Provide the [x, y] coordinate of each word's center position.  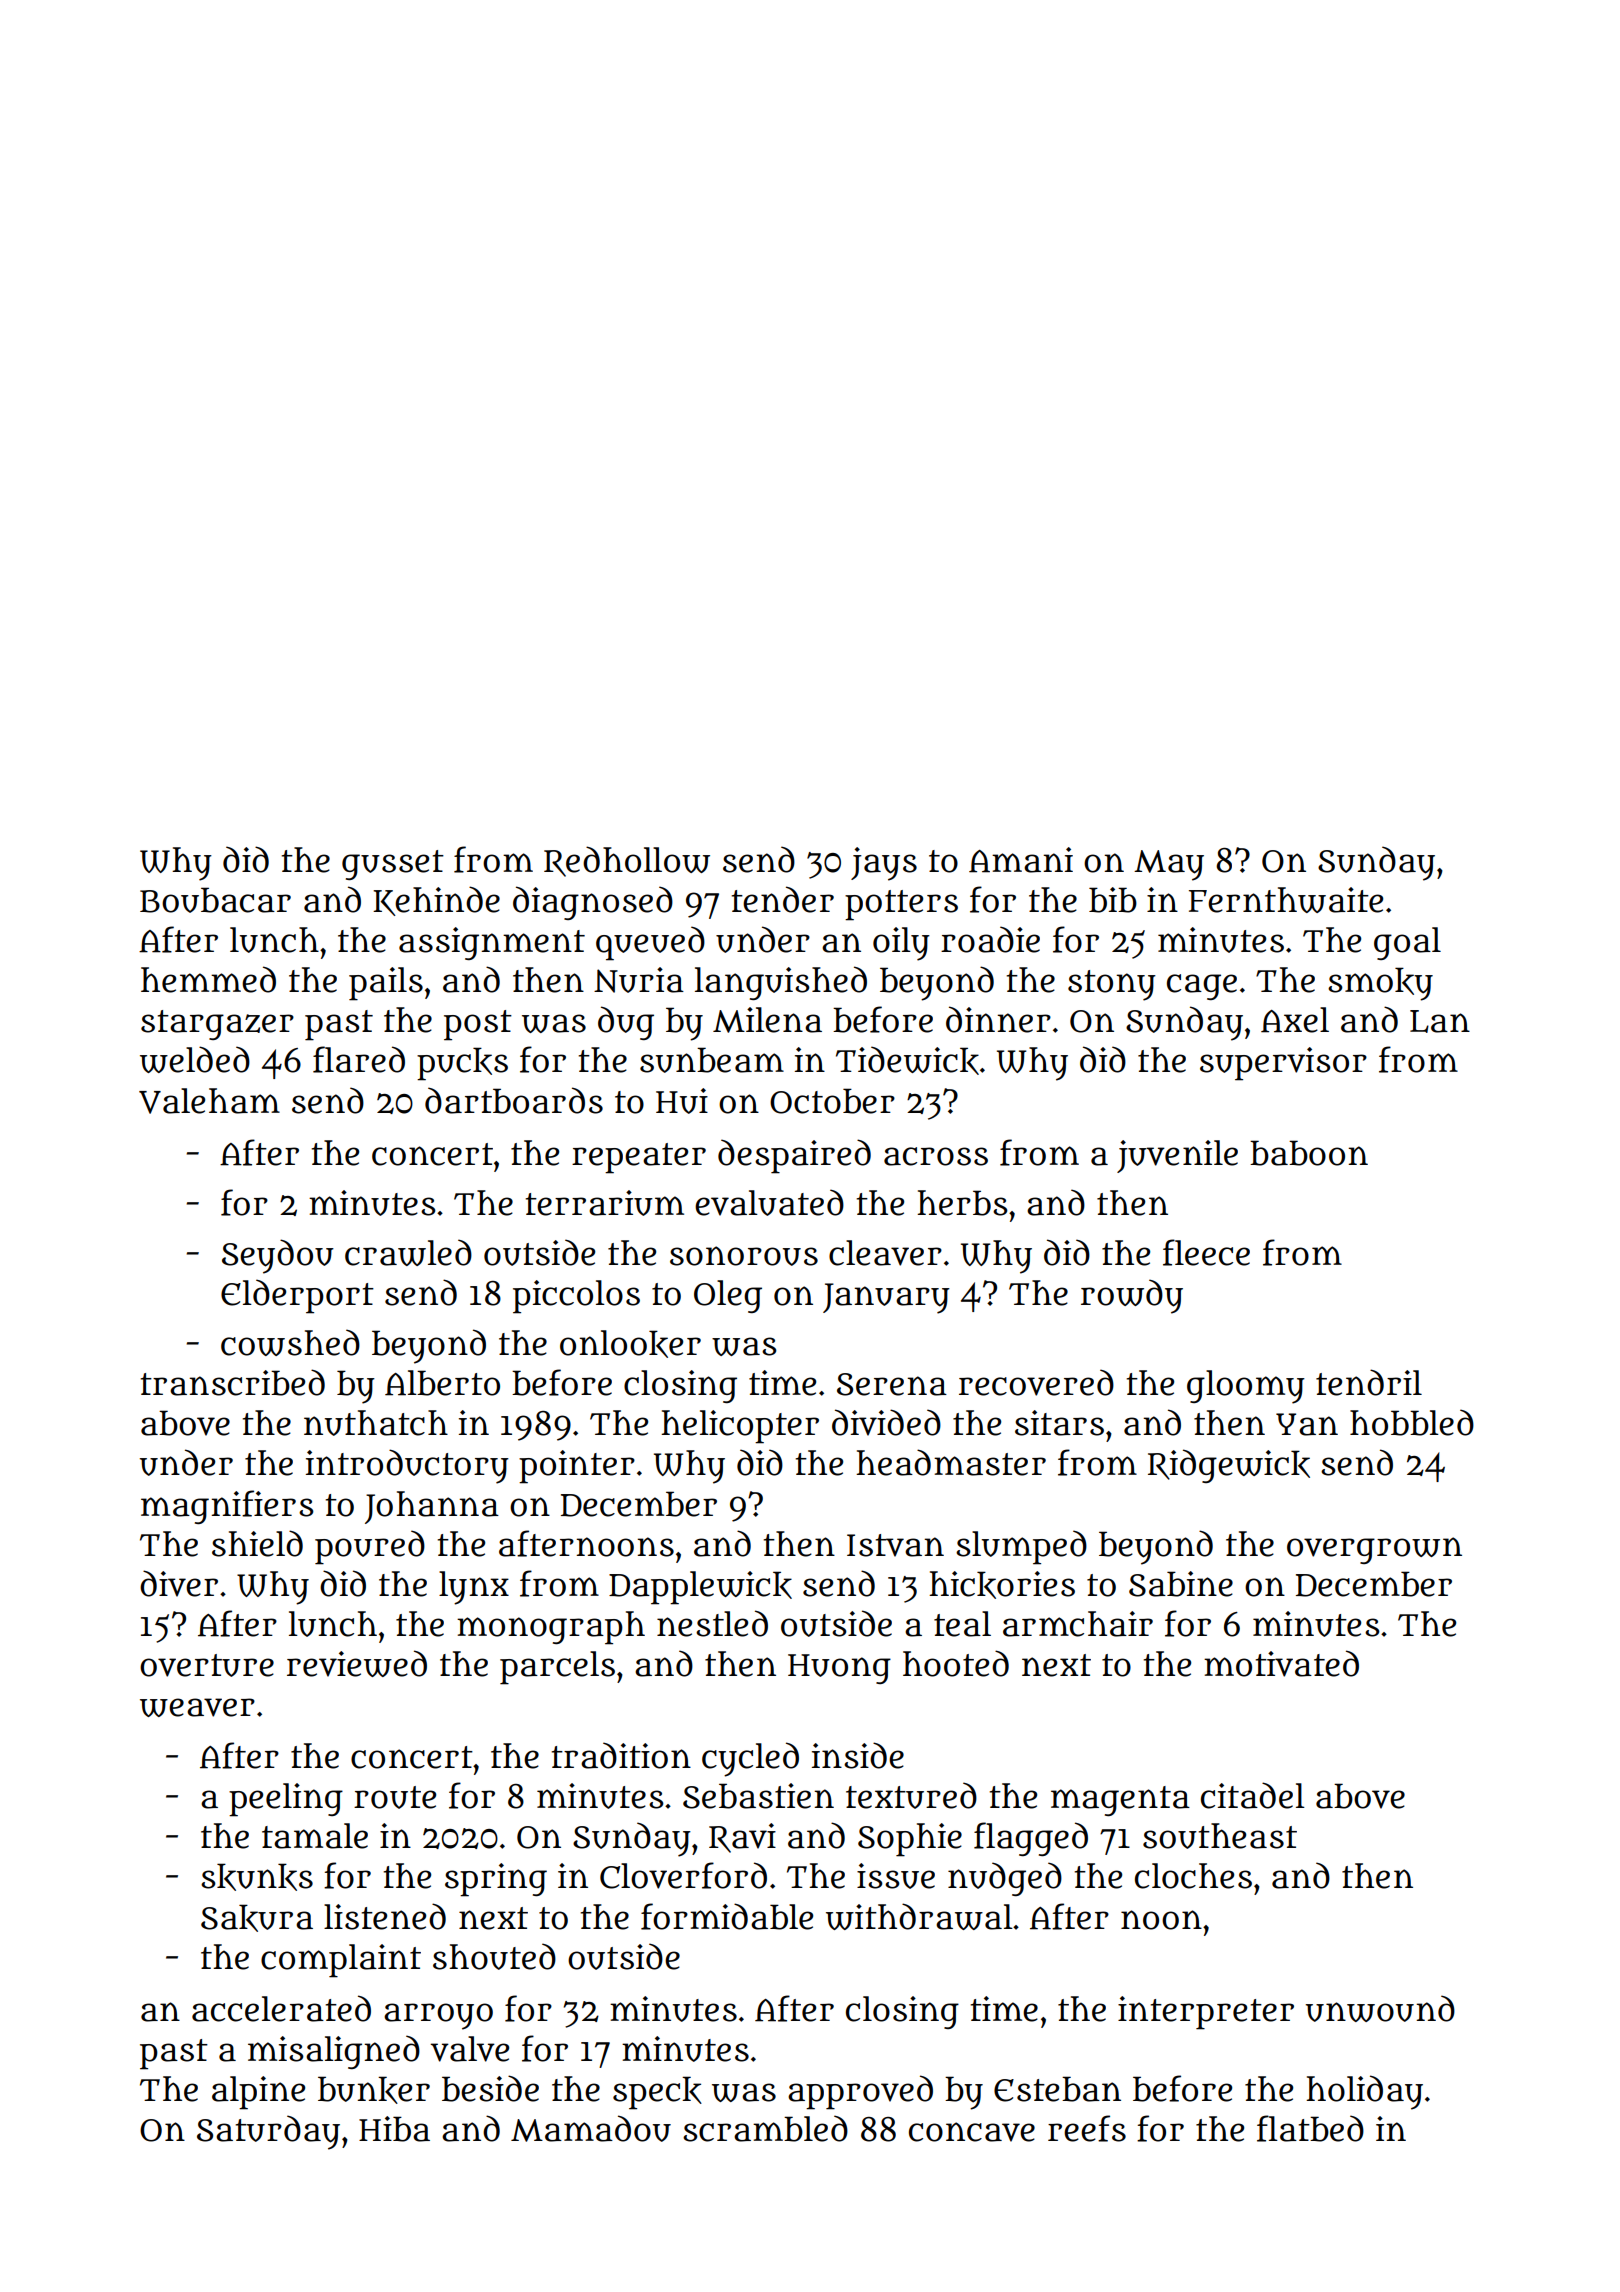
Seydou [278, 1256]
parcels [557, 1668]
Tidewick [907, 1060]
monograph [551, 1628]
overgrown [1374, 1550]
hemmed [208, 979]
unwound [1380, 2008]
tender [783, 899]
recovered [1036, 1382]
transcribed [233, 1382]
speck [657, 2093]
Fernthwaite [1286, 900]
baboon [1309, 1153]
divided [886, 1422]
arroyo [438, 2016]
